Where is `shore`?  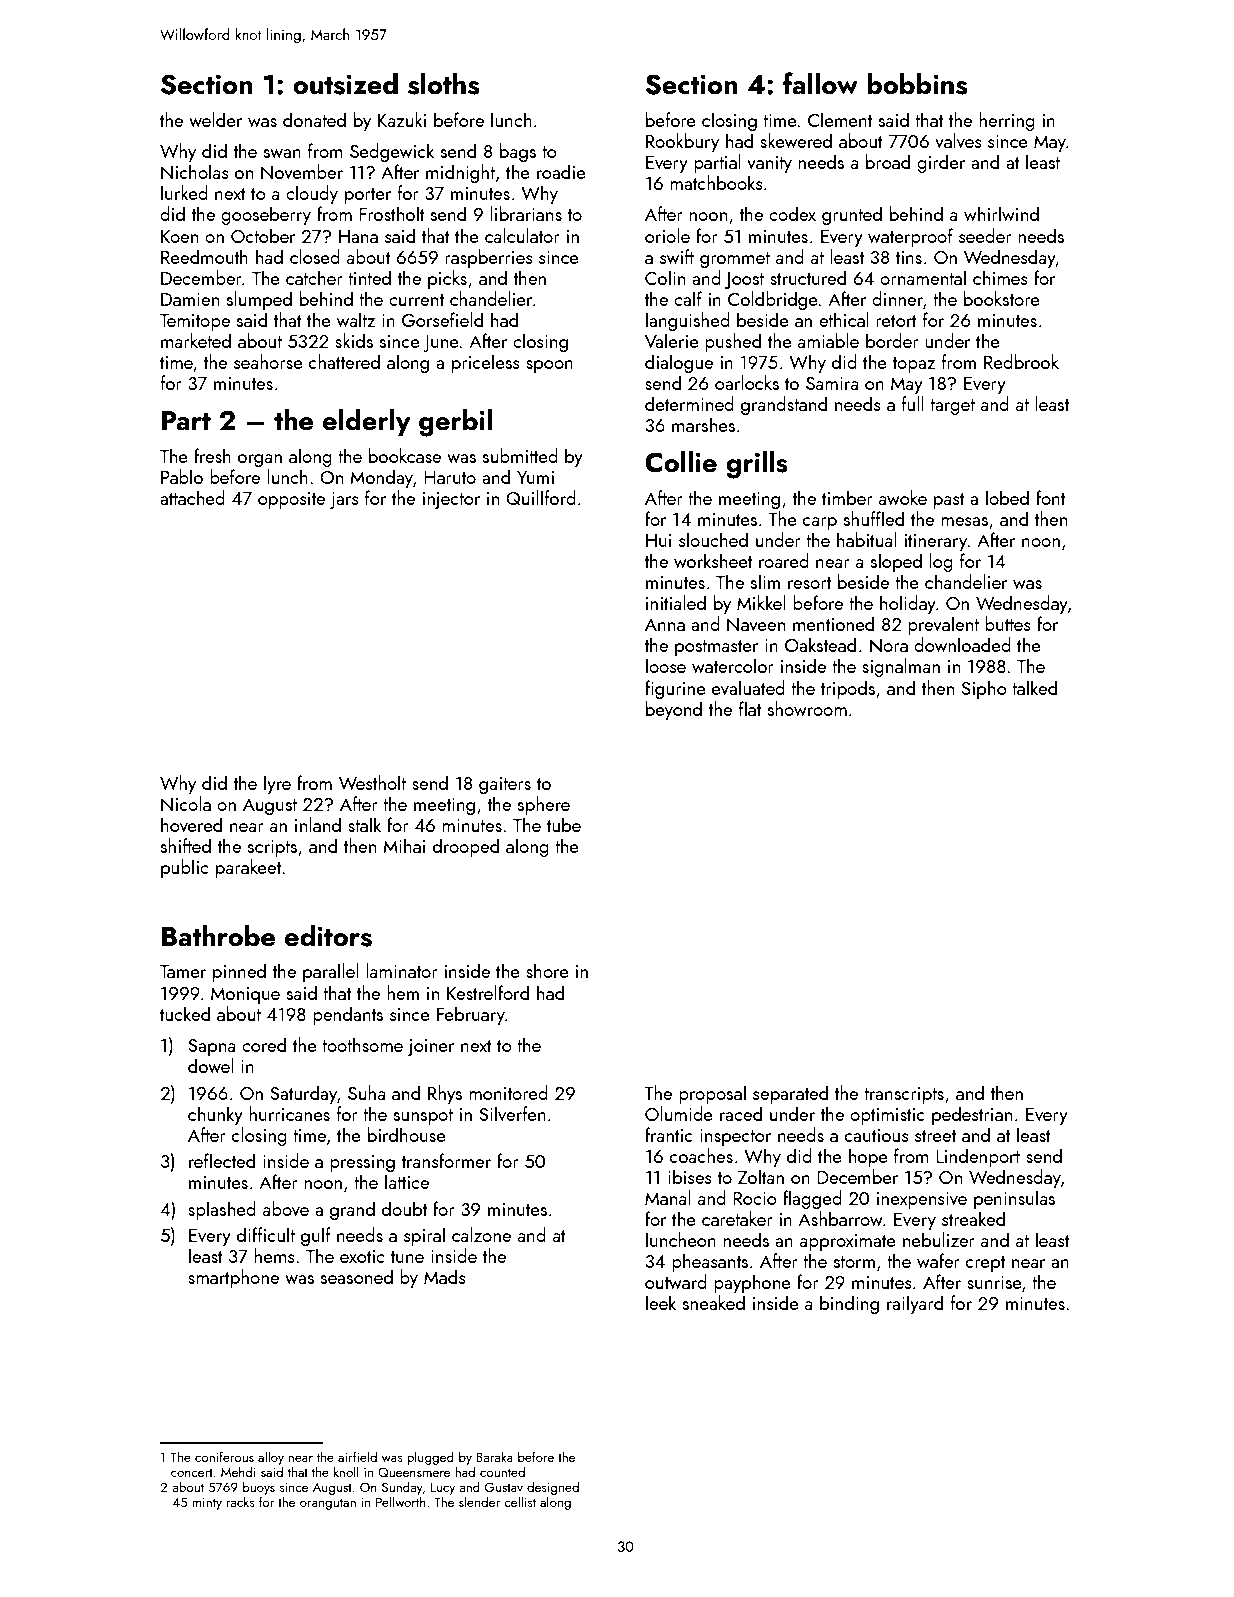 shore is located at coordinates (547, 970).
